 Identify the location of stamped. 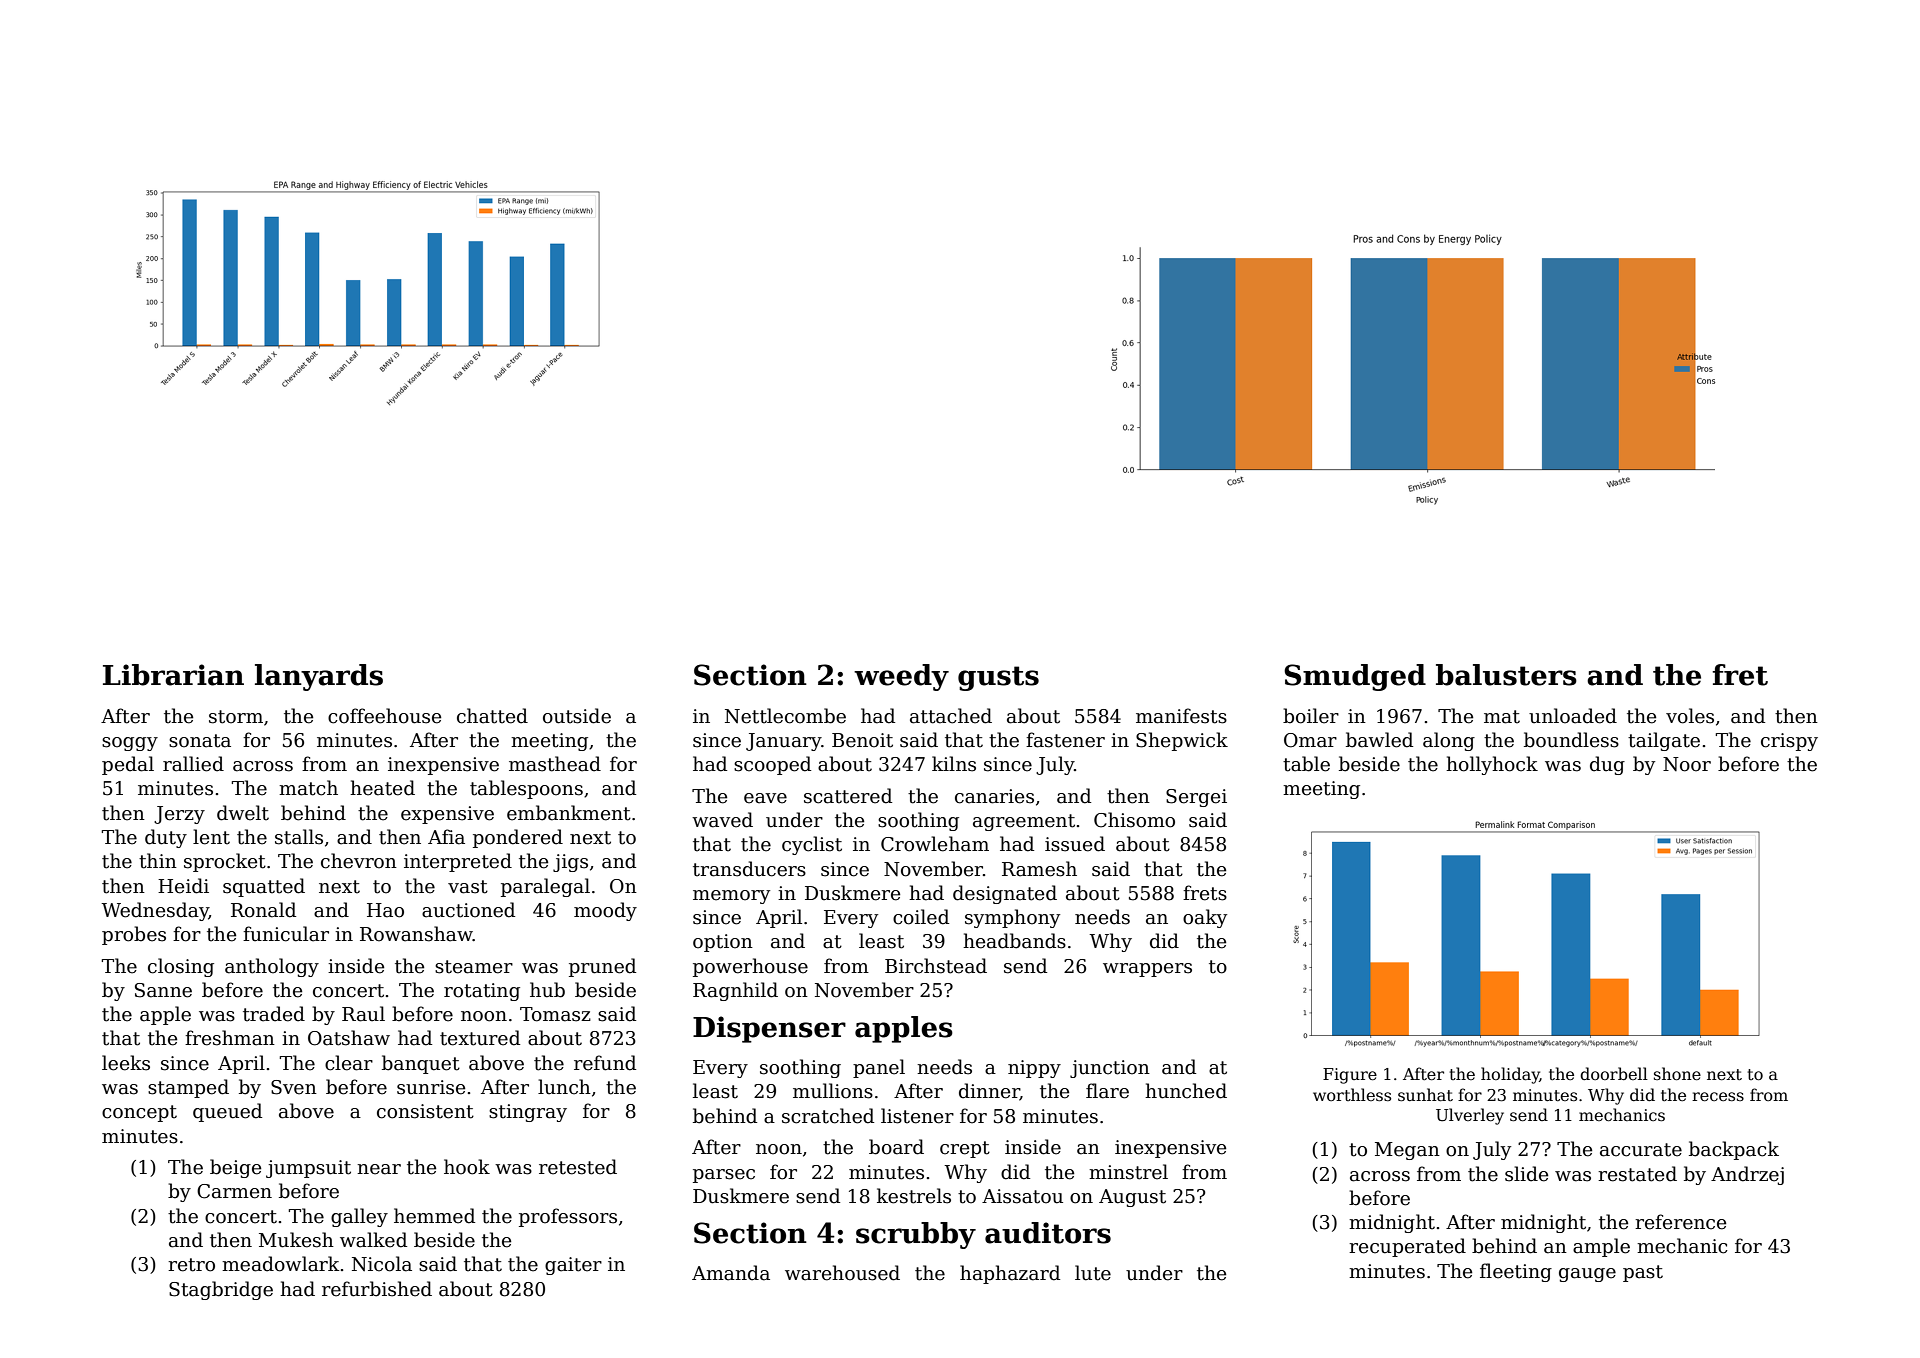
(188, 1088).
